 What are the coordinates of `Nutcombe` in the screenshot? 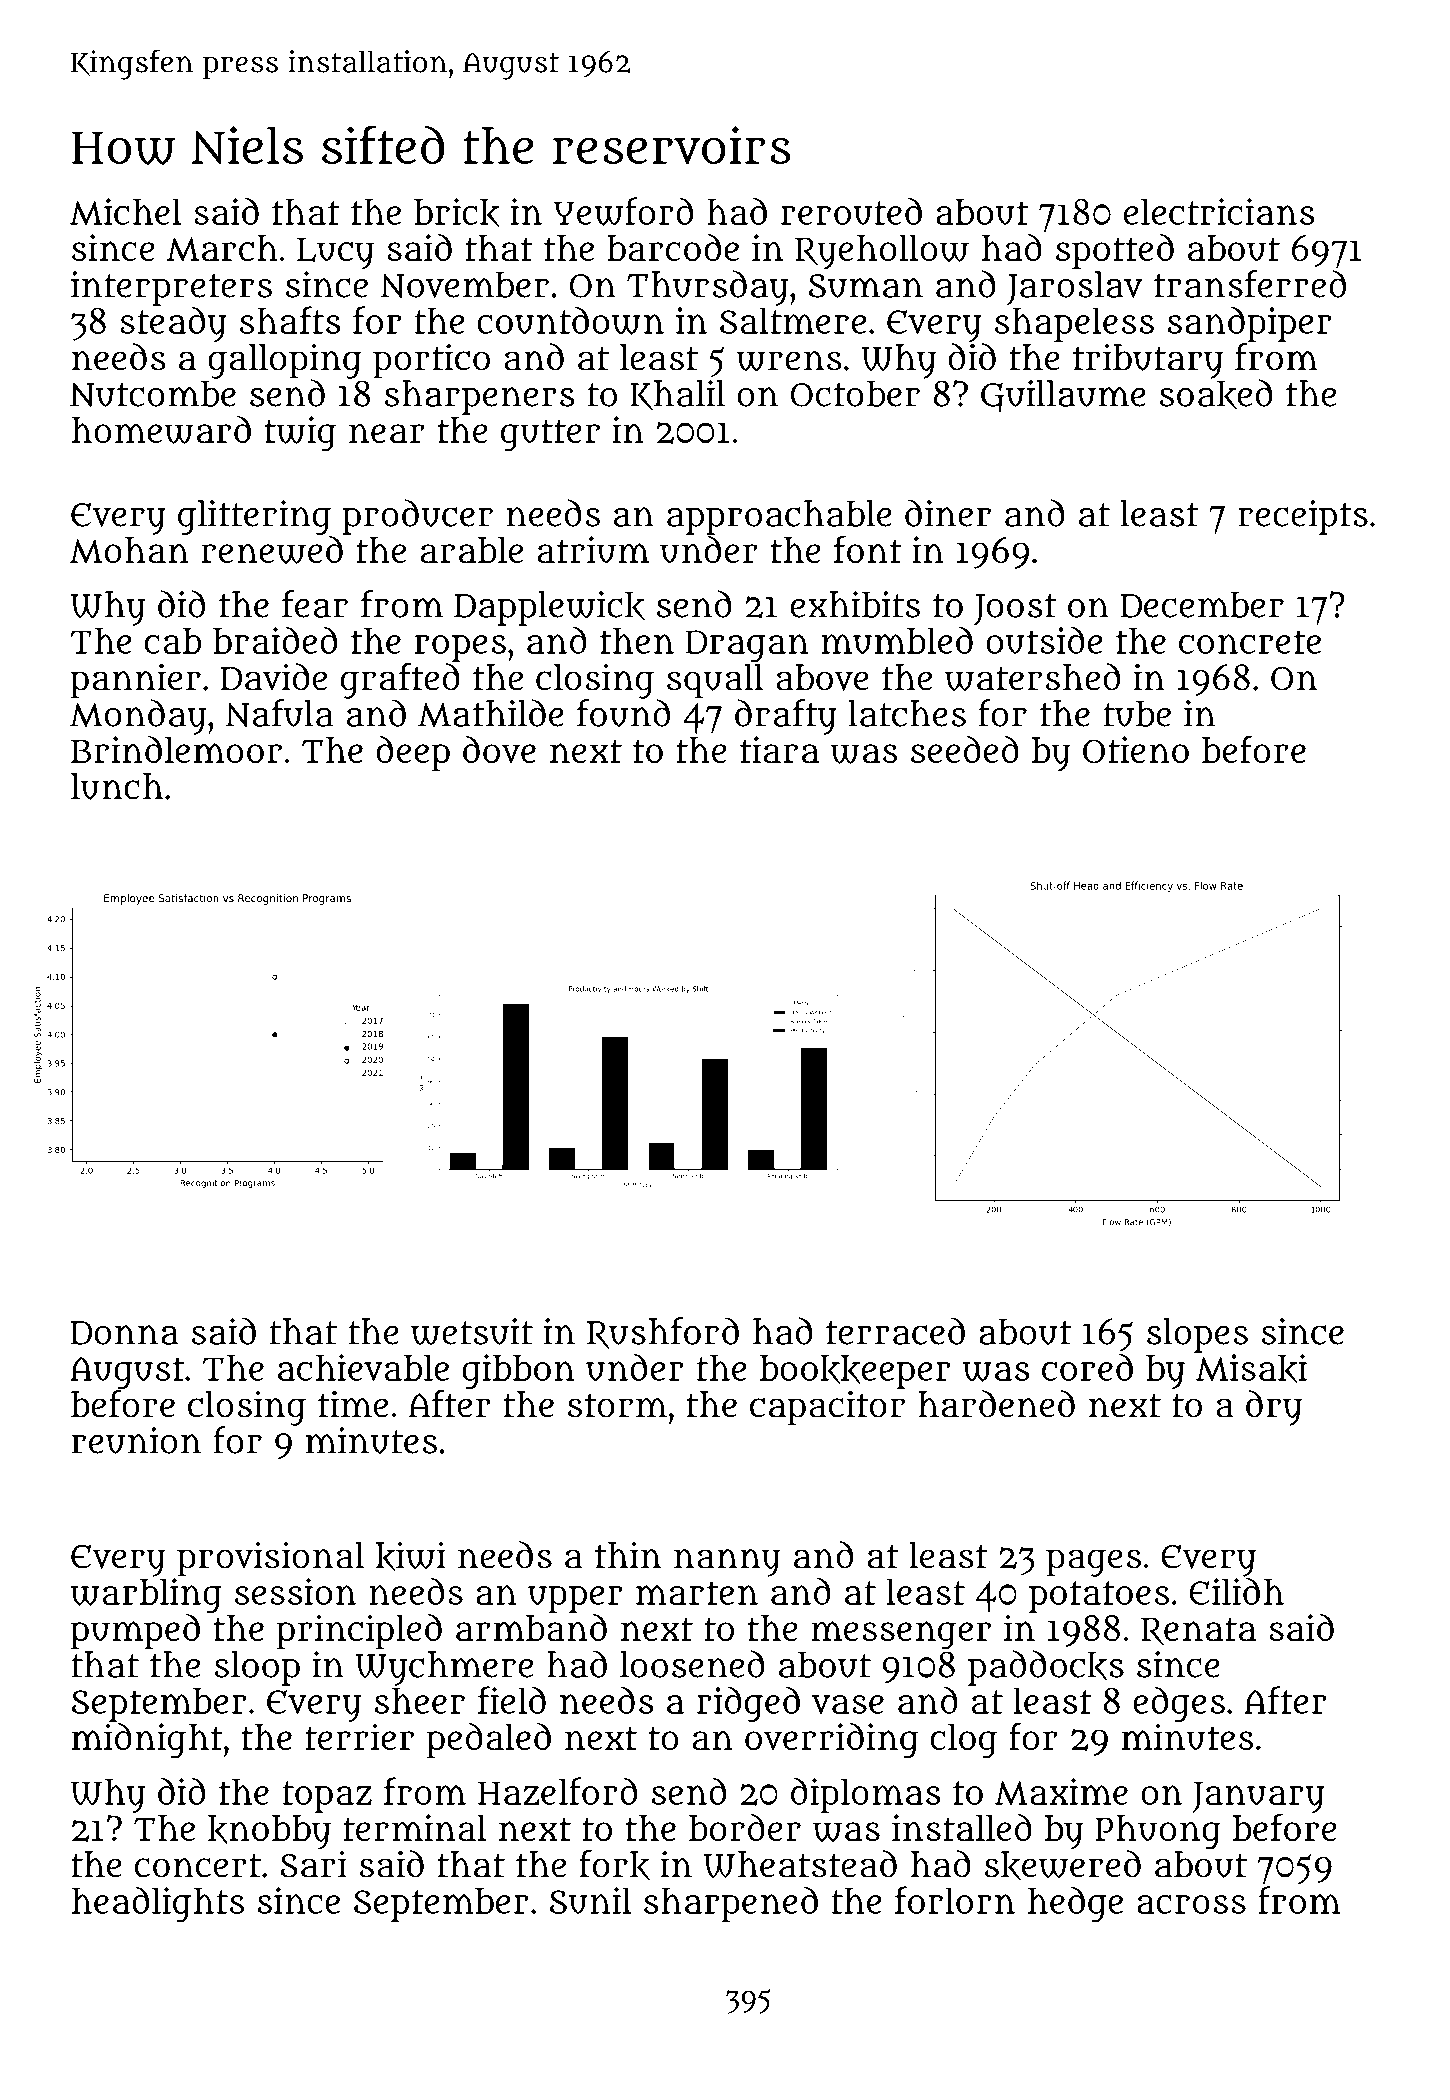 It's located at (153, 393).
